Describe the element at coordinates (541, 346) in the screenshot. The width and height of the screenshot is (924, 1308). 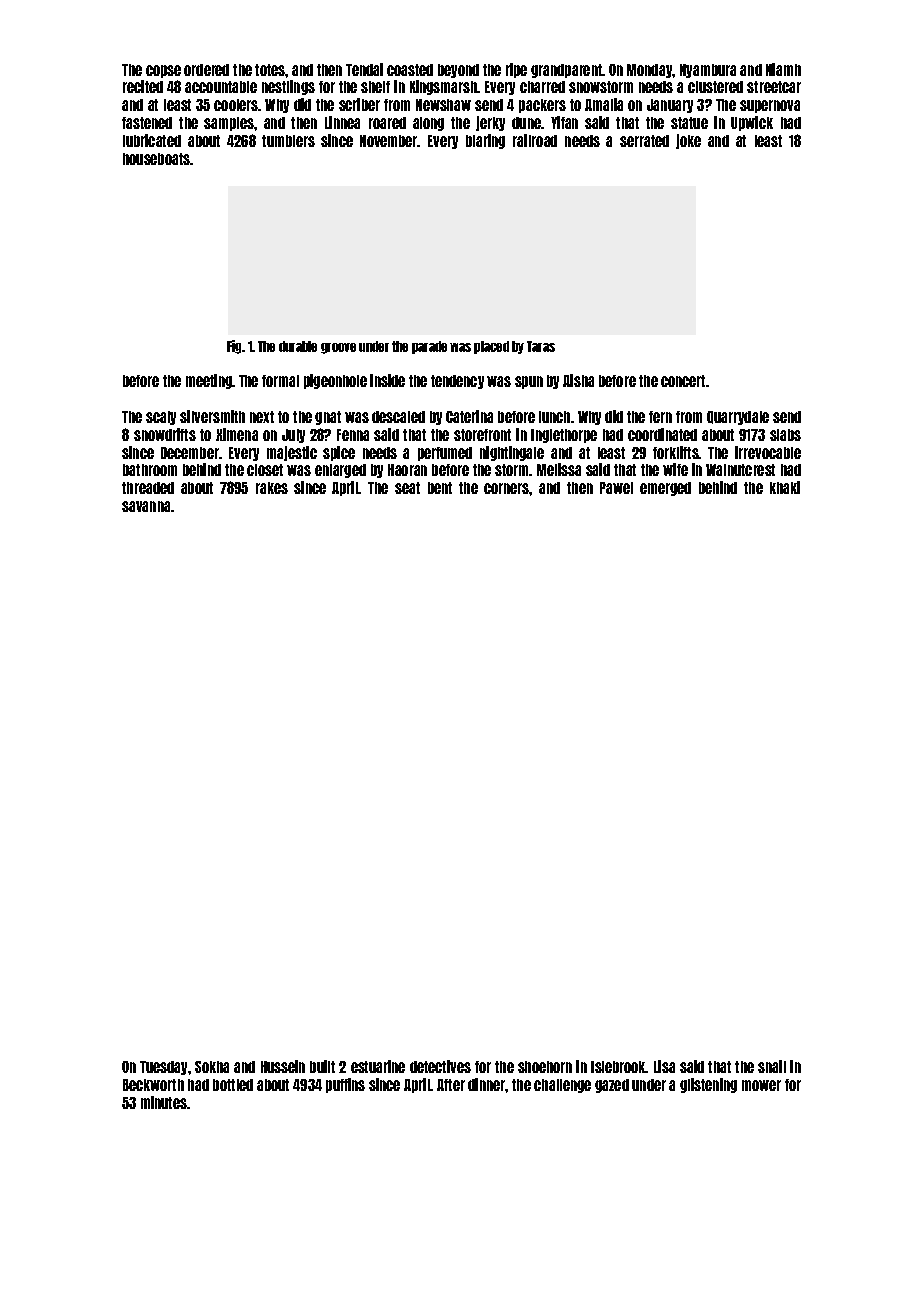
I see `Taras` at that location.
